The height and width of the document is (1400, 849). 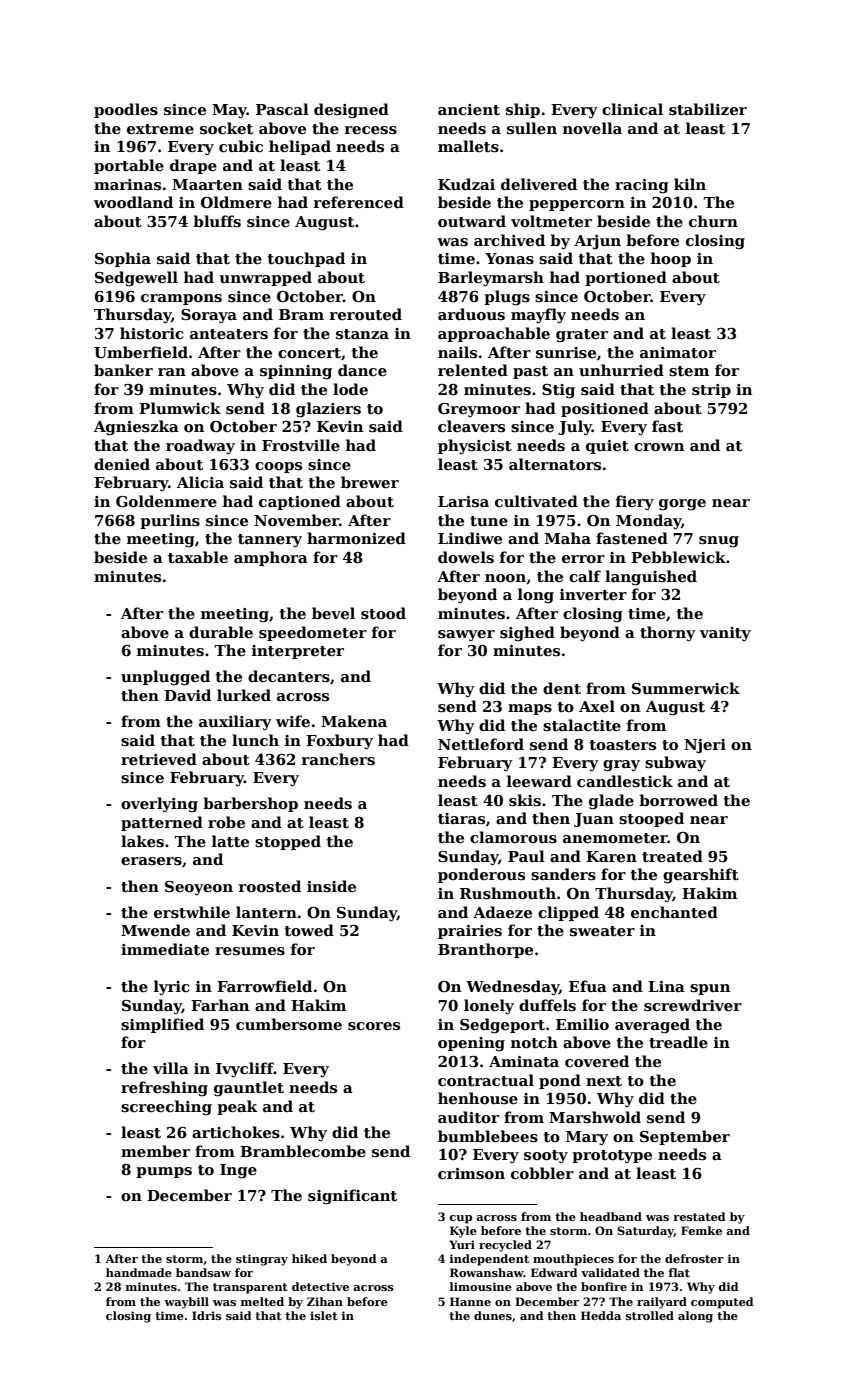 I want to click on prototype, so click(x=612, y=1157).
